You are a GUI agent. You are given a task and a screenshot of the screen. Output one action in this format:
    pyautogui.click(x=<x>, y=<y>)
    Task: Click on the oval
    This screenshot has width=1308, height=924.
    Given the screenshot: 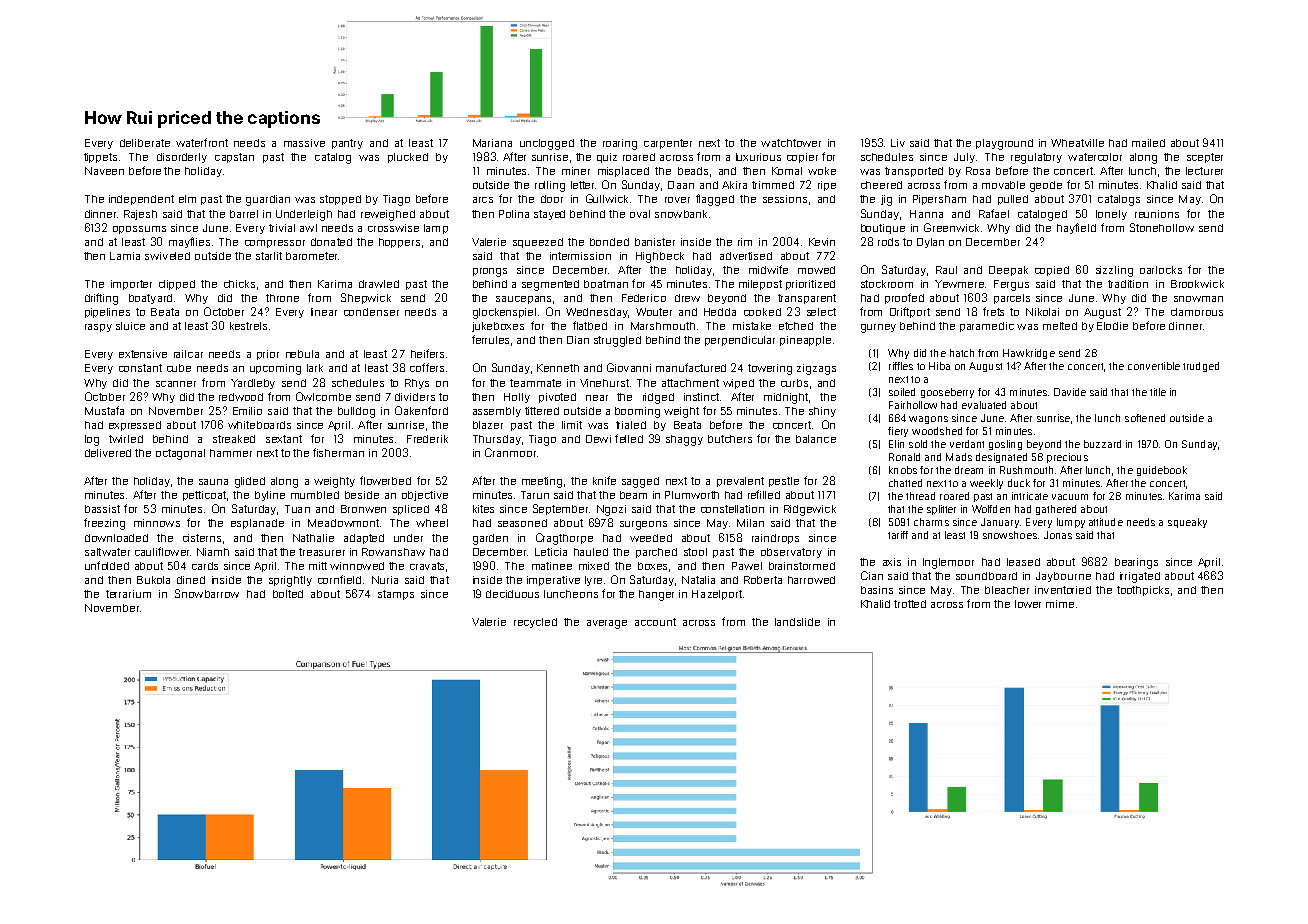 What is the action you would take?
    pyautogui.click(x=640, y=214)
